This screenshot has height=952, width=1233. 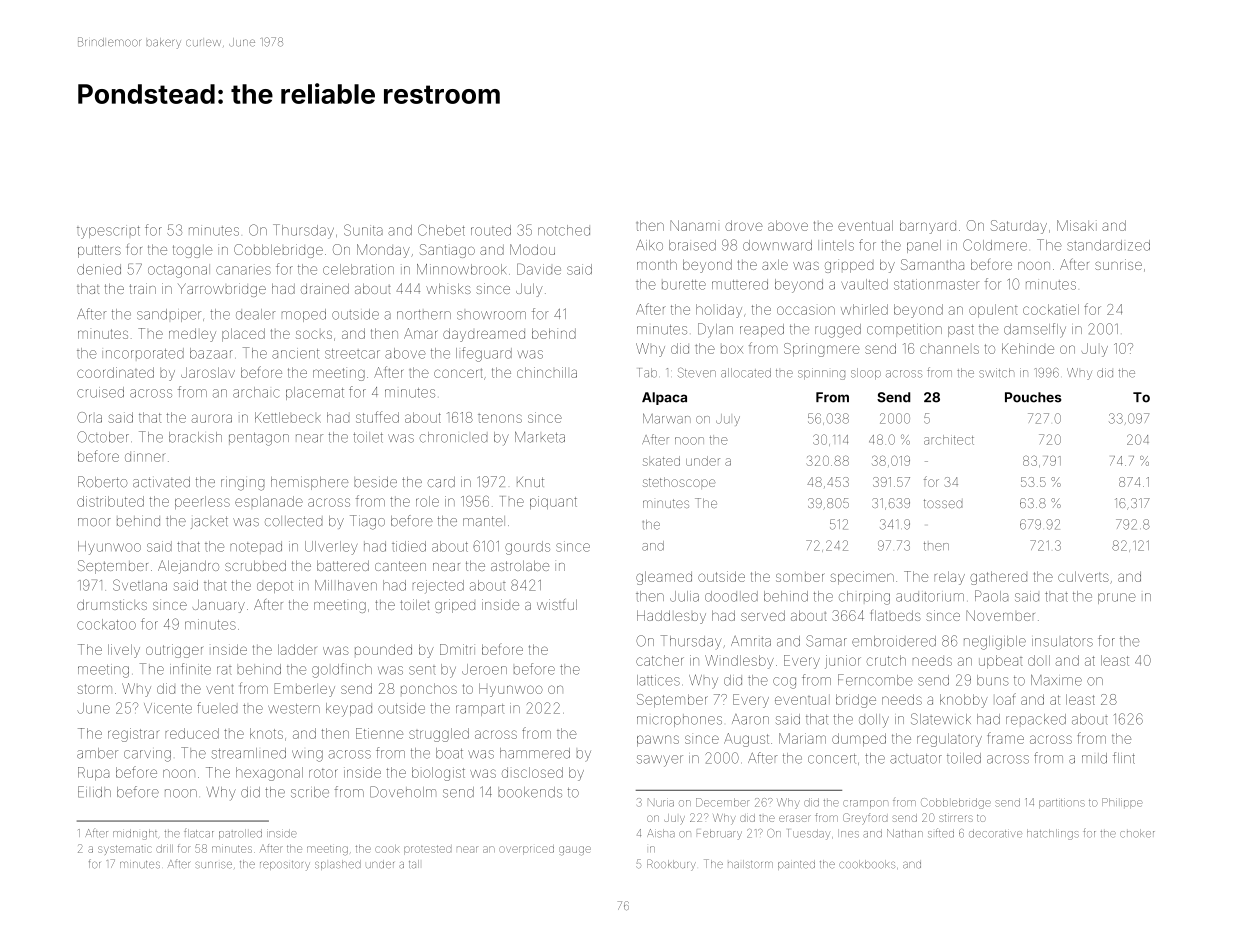 I want to click on crutch, so click(x=886, y=660).
